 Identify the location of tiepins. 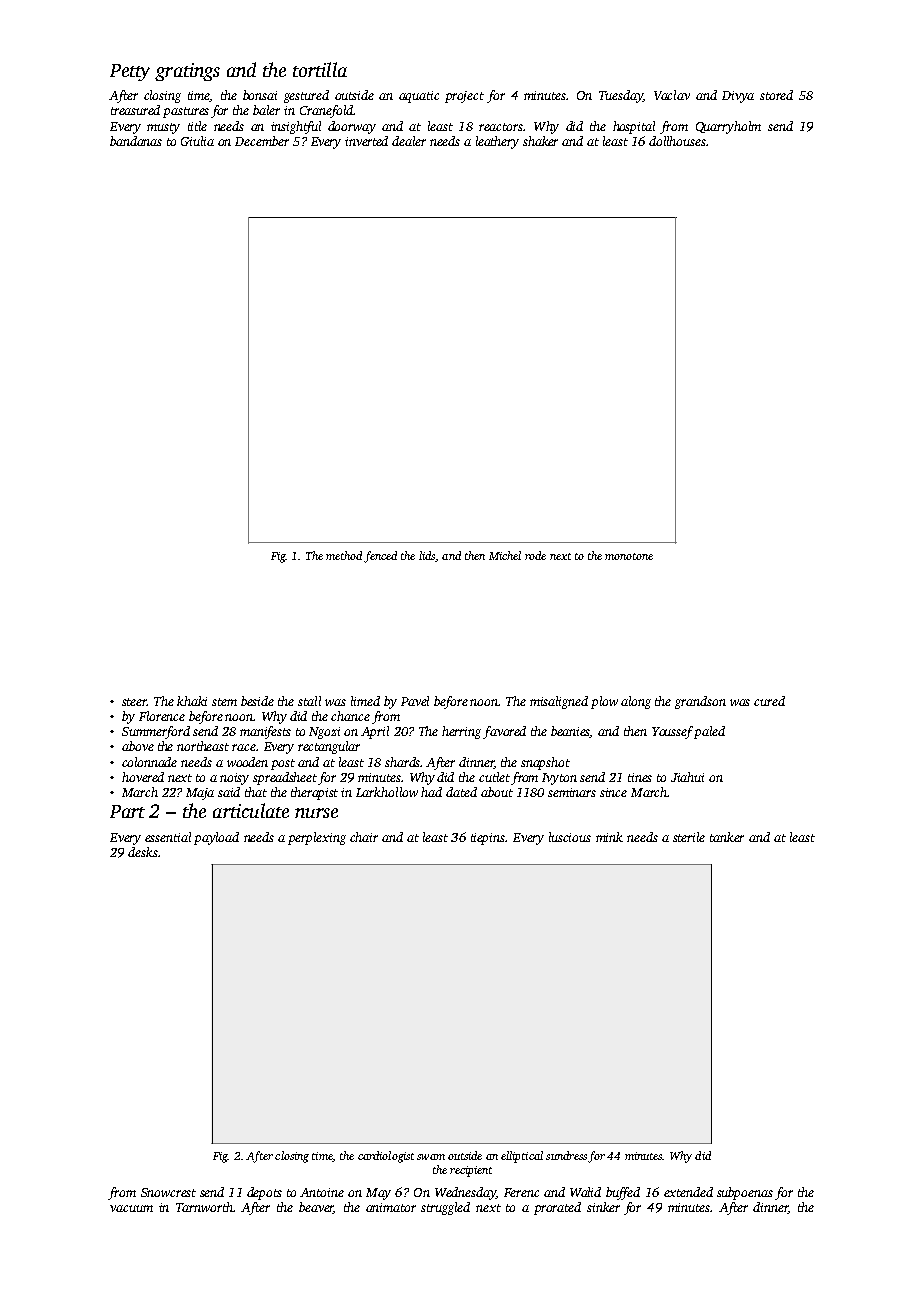
(488, 839).
